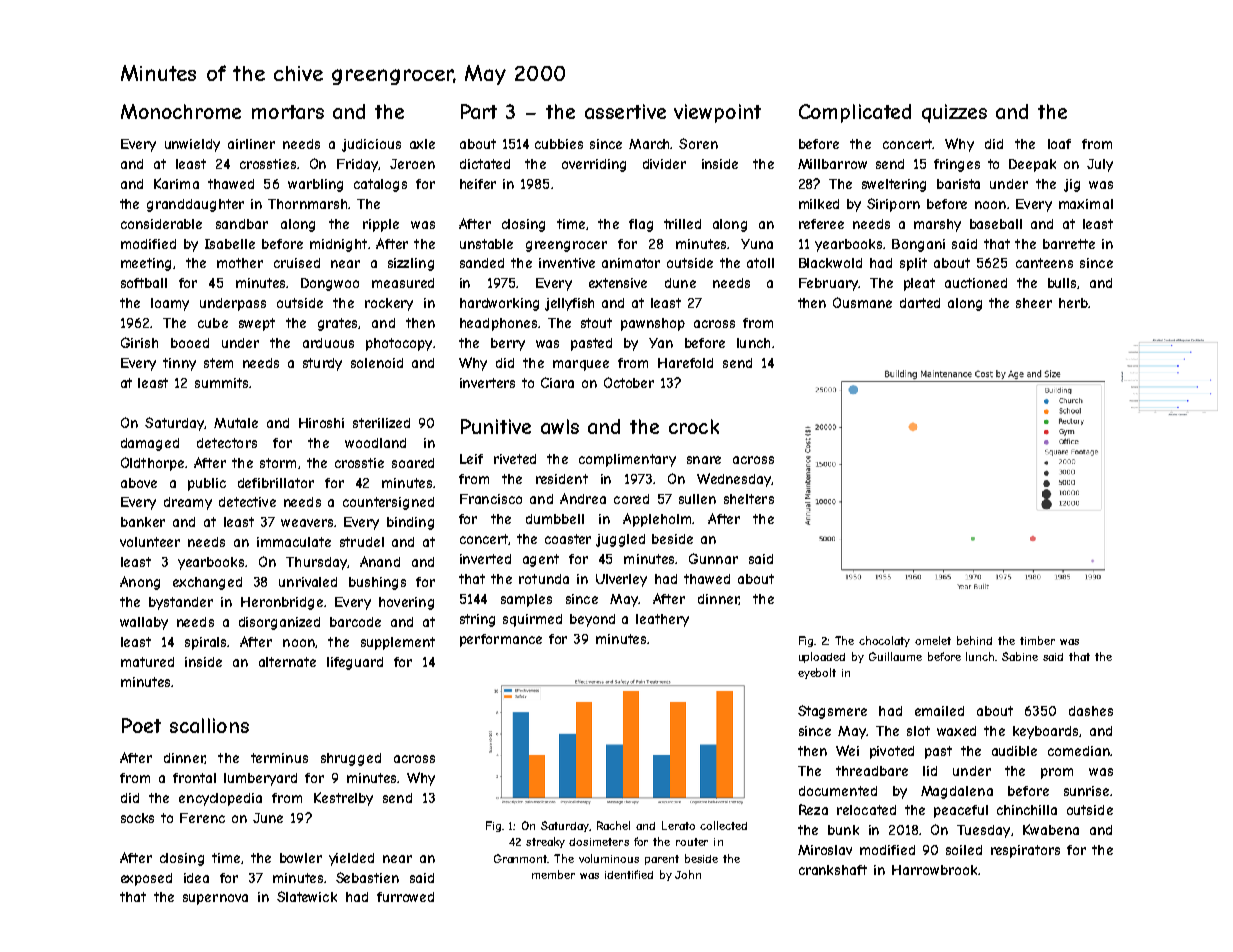  I want to click on matured, so click(147, 662).
